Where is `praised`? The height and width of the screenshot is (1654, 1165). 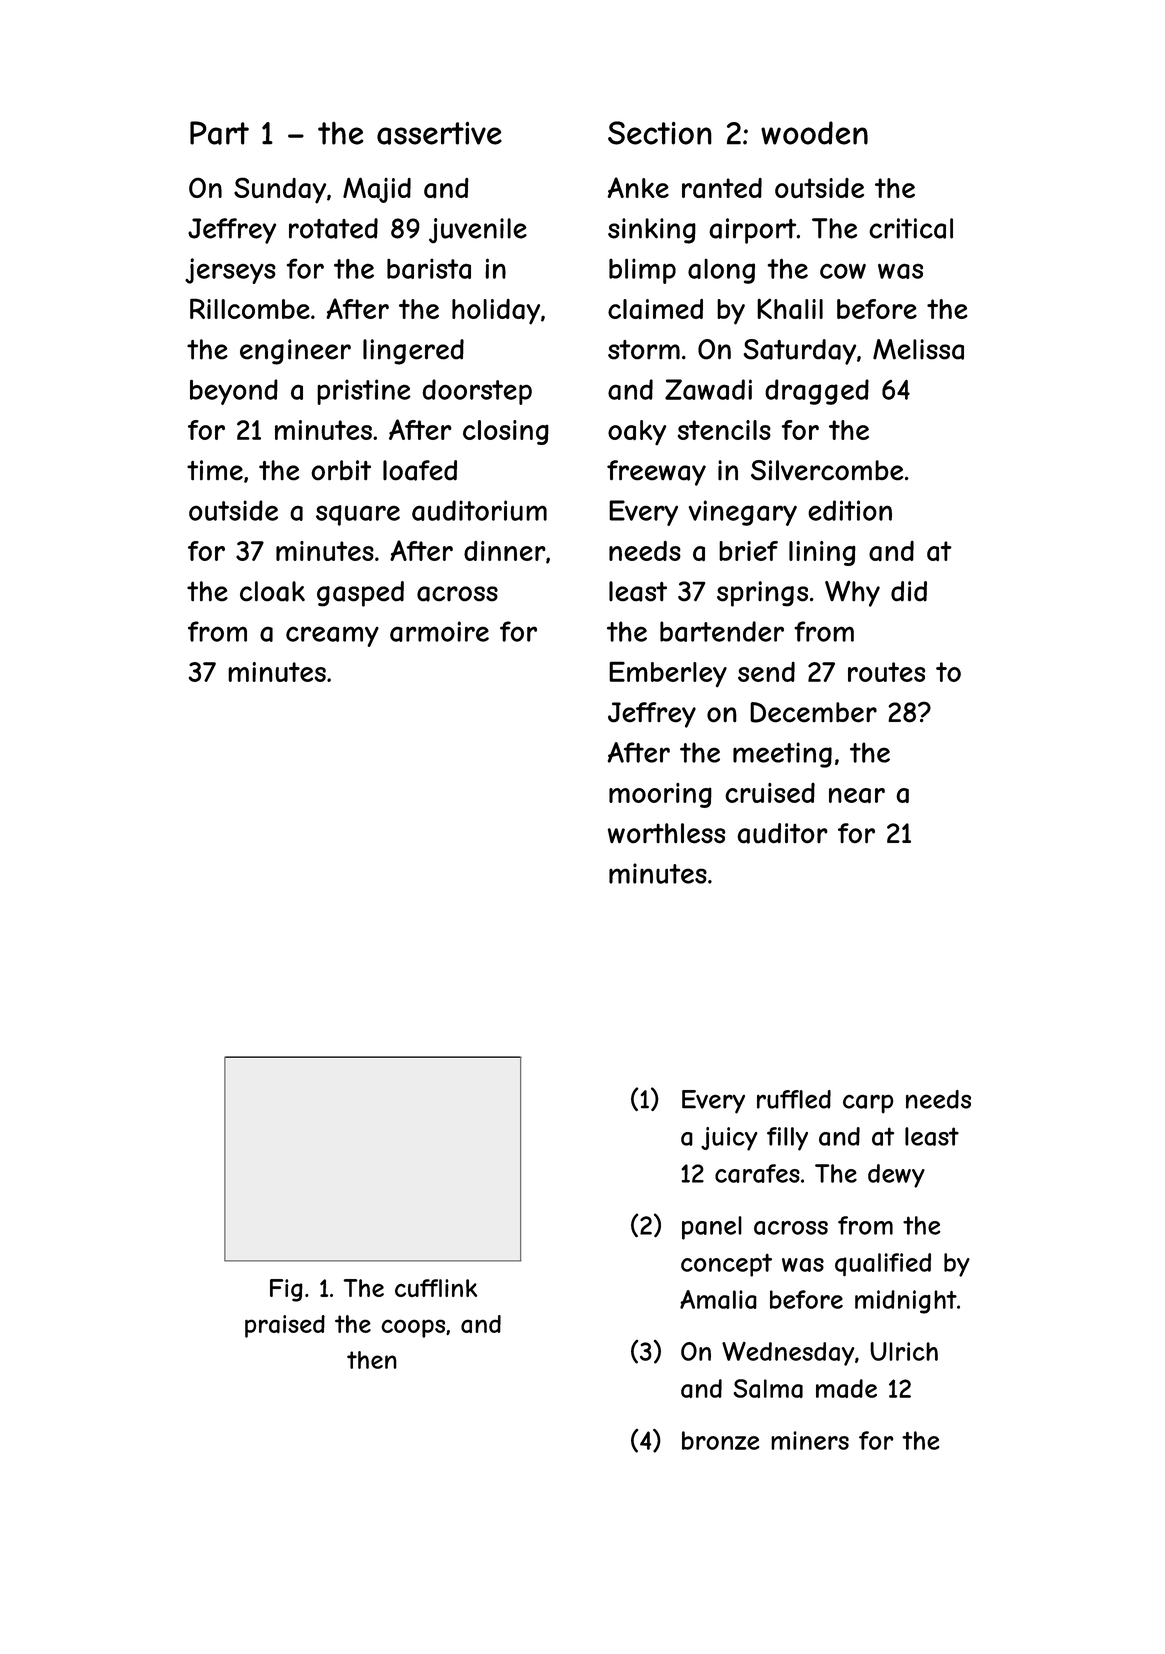
praised is located at coordinates (285, 1326).
